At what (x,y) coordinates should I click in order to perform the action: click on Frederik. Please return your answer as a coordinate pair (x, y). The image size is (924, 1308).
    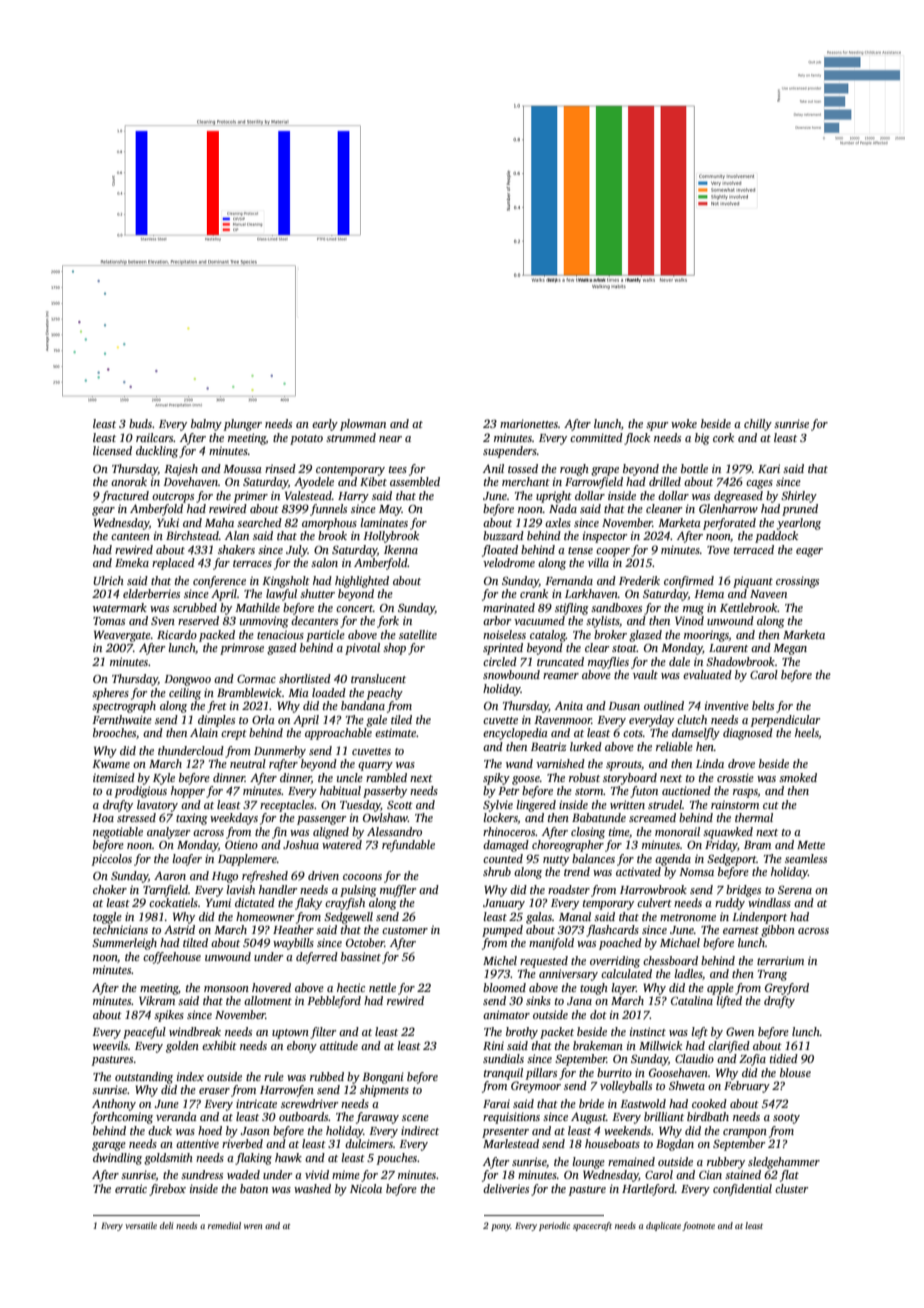
    Looking at the image, I should click on (639, 580).
